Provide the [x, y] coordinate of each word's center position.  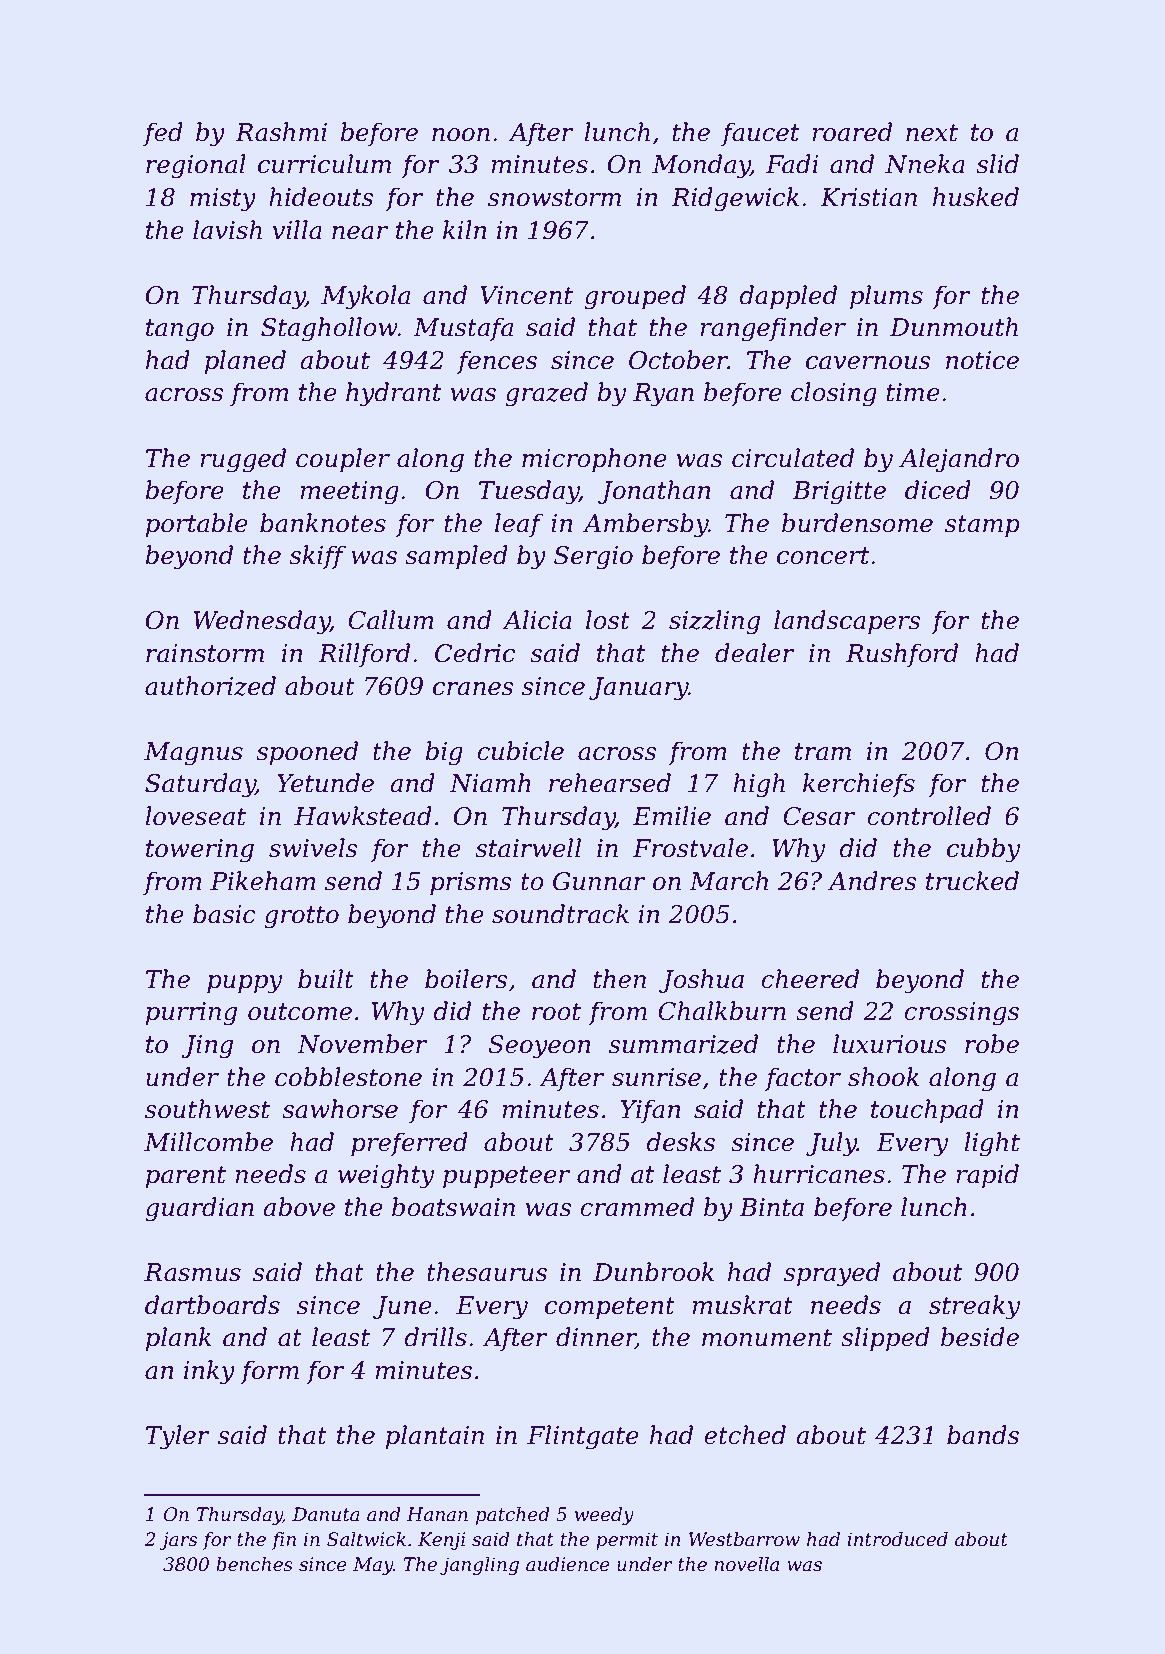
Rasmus [192, 1272]
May [373, 1566]
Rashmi [281, 132]
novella [746, 1564]
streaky [974, 1307]
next [932, 133]
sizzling [714, 622]
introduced [897, 1539]
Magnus [193, 754]
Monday [701, 166]
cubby [983, 850]
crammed [637, 1207]
